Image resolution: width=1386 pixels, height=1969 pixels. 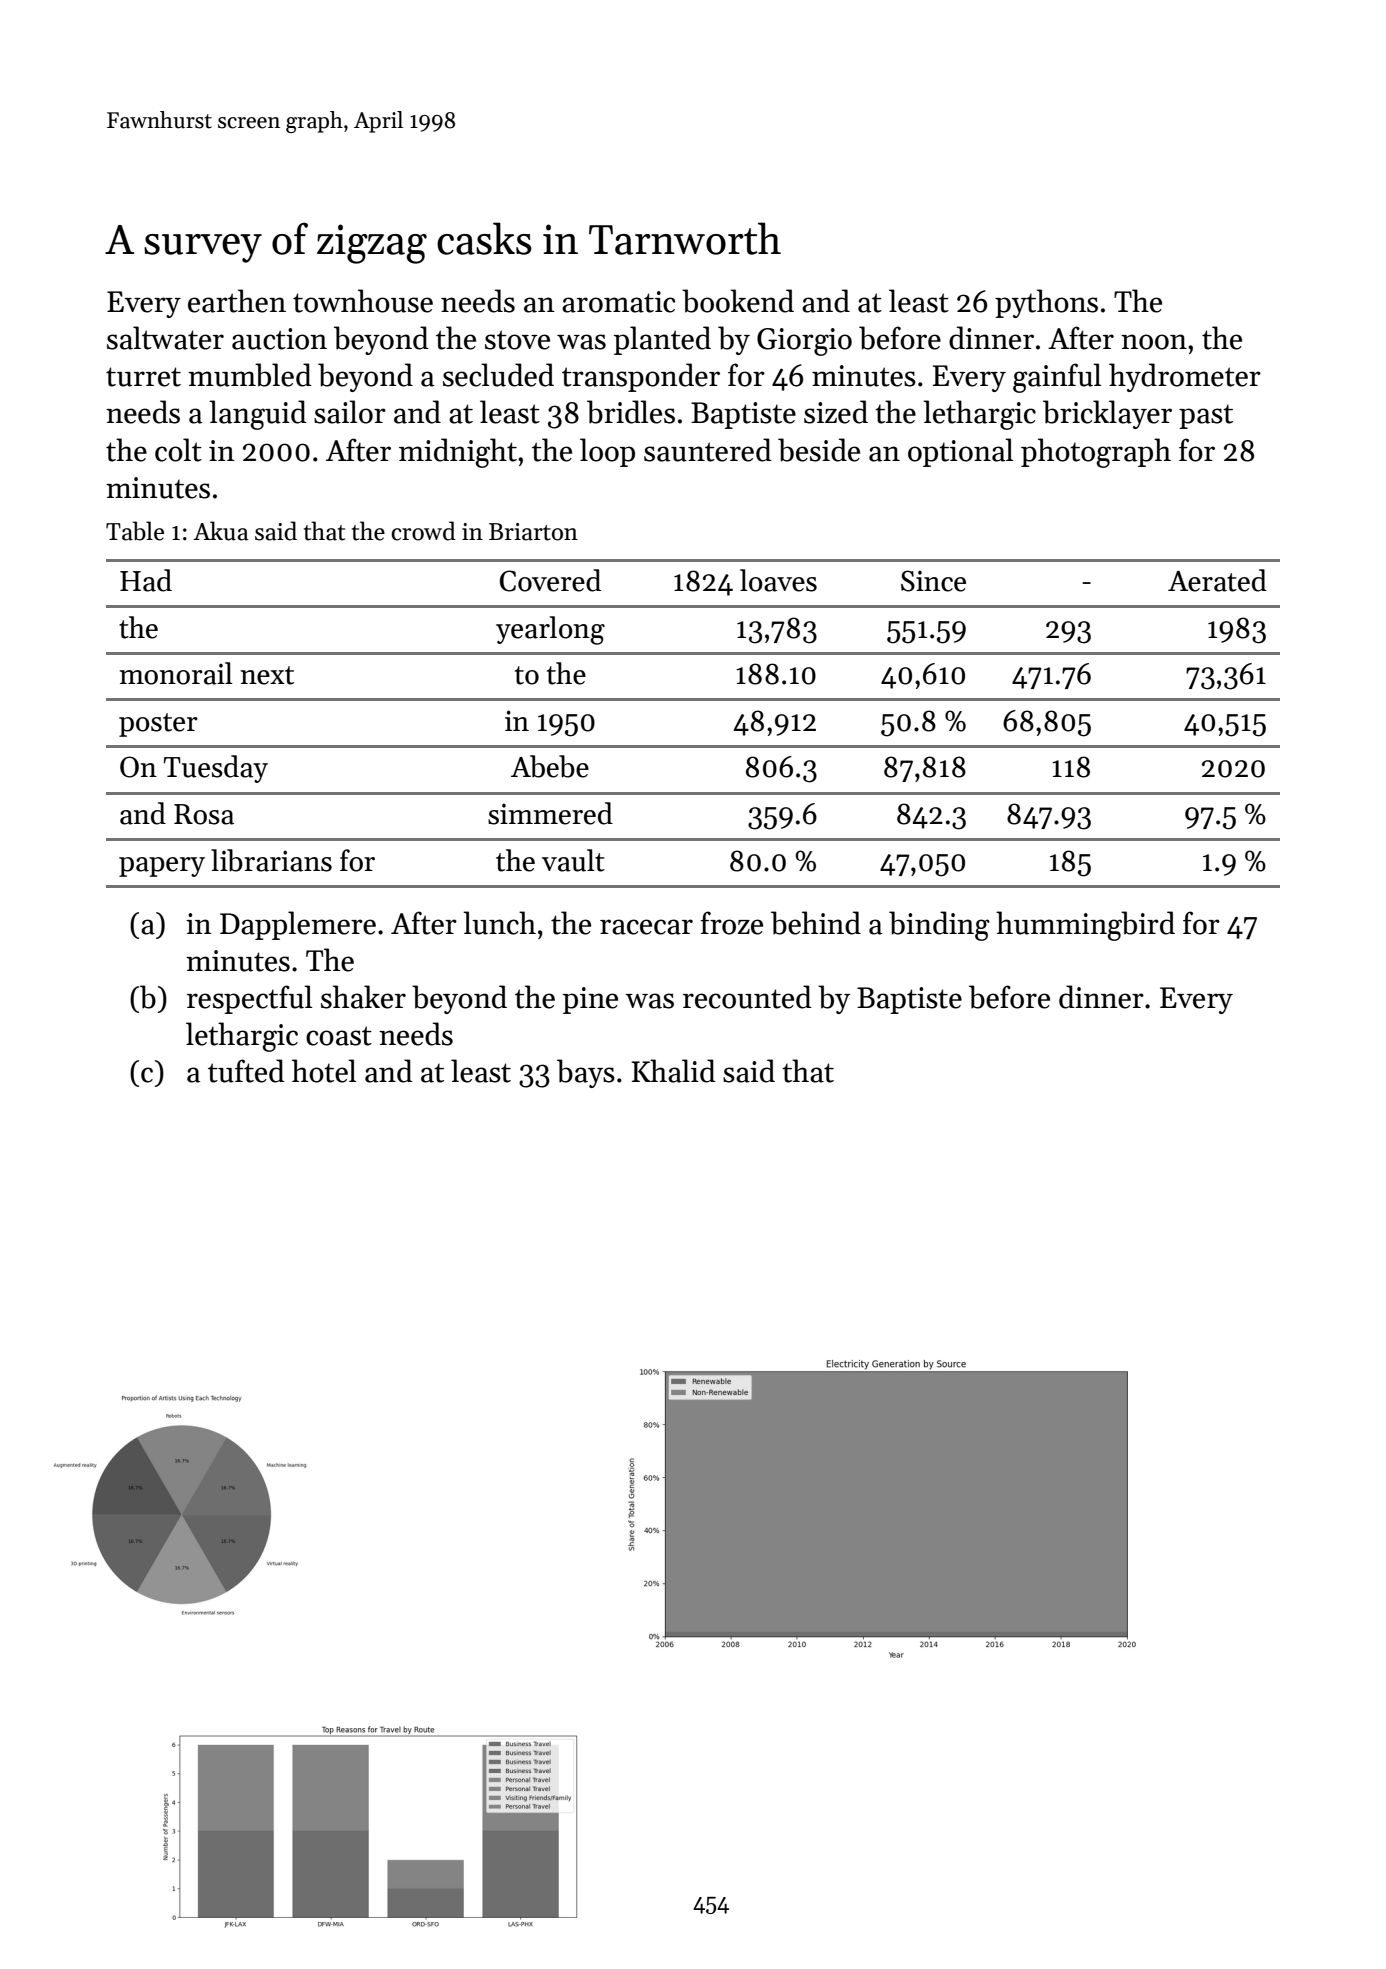 I want to click on hummingbird, so click(x=1085, y=926).
